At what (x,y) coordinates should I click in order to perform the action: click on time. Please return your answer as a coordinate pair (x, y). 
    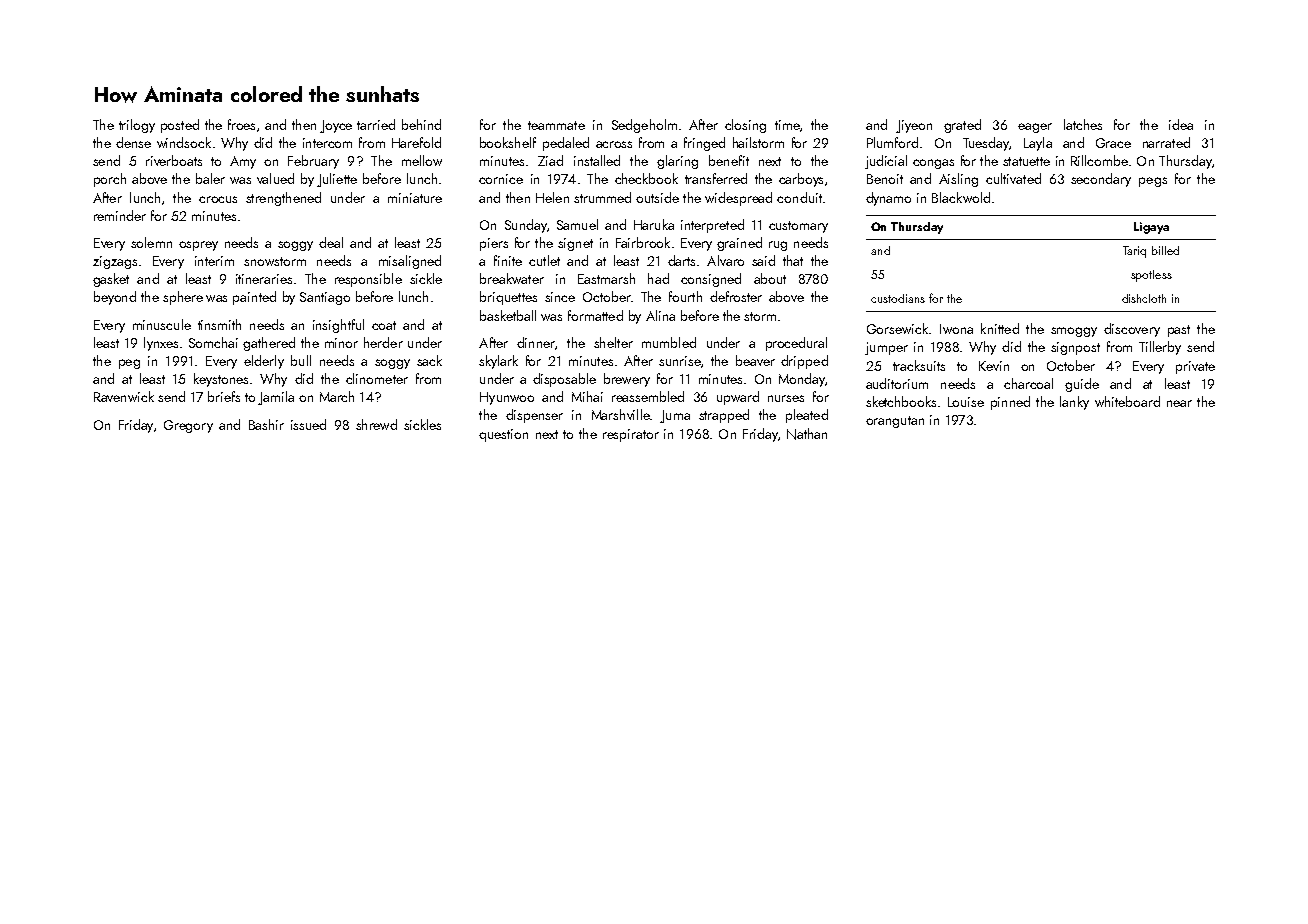
    Looking at the image, I should click on (787, 125).
